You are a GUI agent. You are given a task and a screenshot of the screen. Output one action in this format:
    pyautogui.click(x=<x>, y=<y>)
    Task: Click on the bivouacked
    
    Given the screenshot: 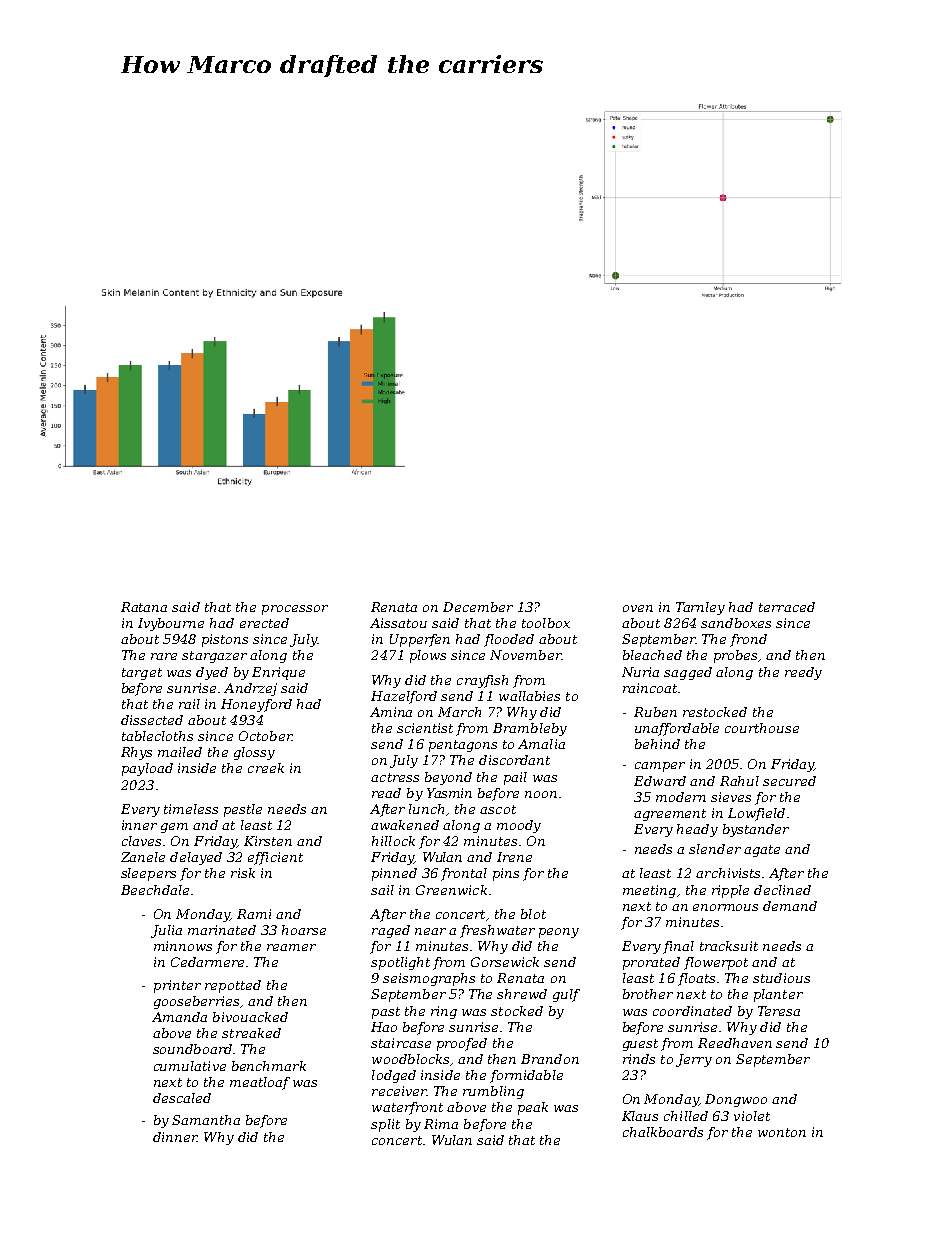 What is the action you would take?
    pyautogui.click(x=250, y=1017)
